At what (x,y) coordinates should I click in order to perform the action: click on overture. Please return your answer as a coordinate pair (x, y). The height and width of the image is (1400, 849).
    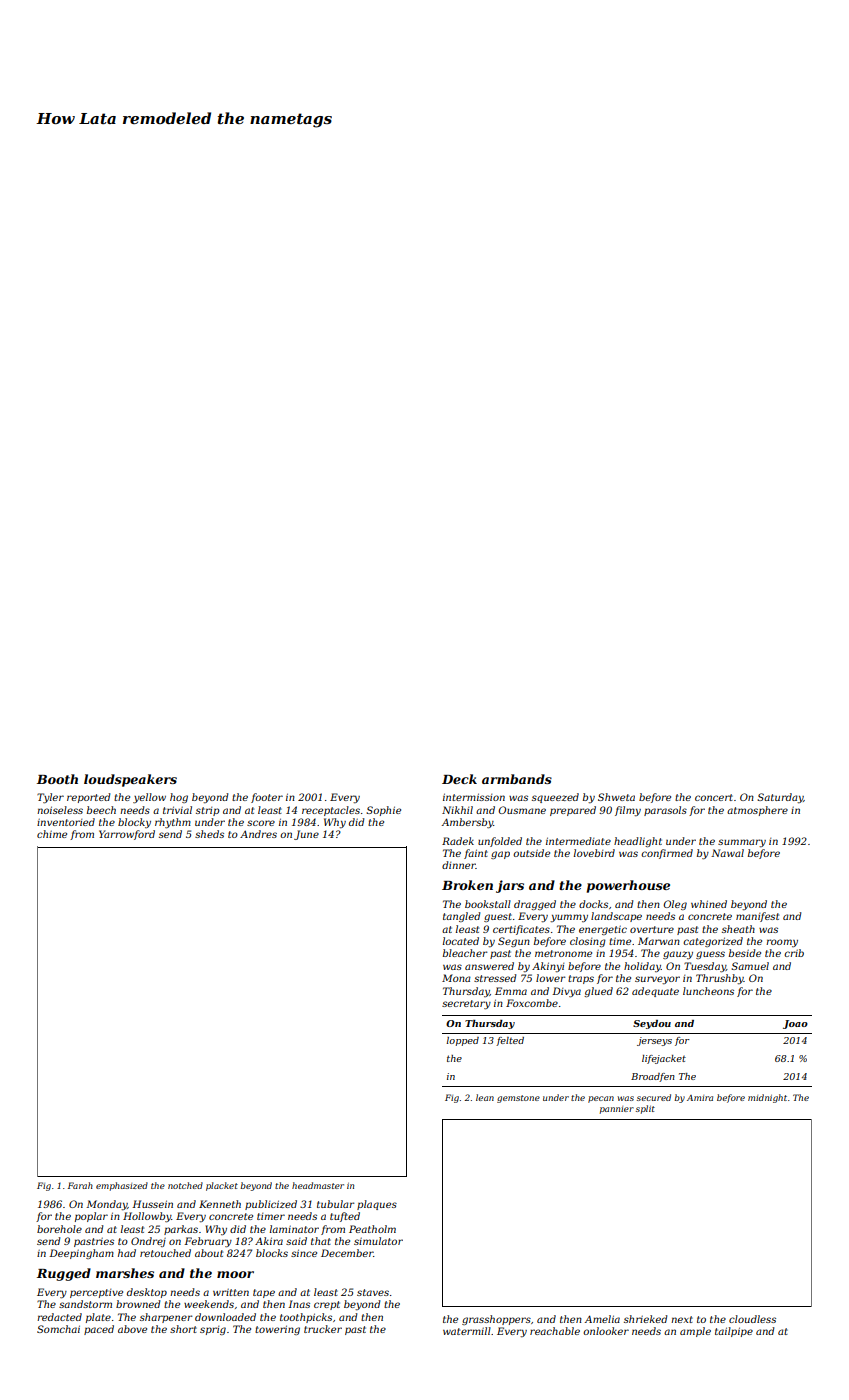
    Looking at the image, I should click on (652, 929).
